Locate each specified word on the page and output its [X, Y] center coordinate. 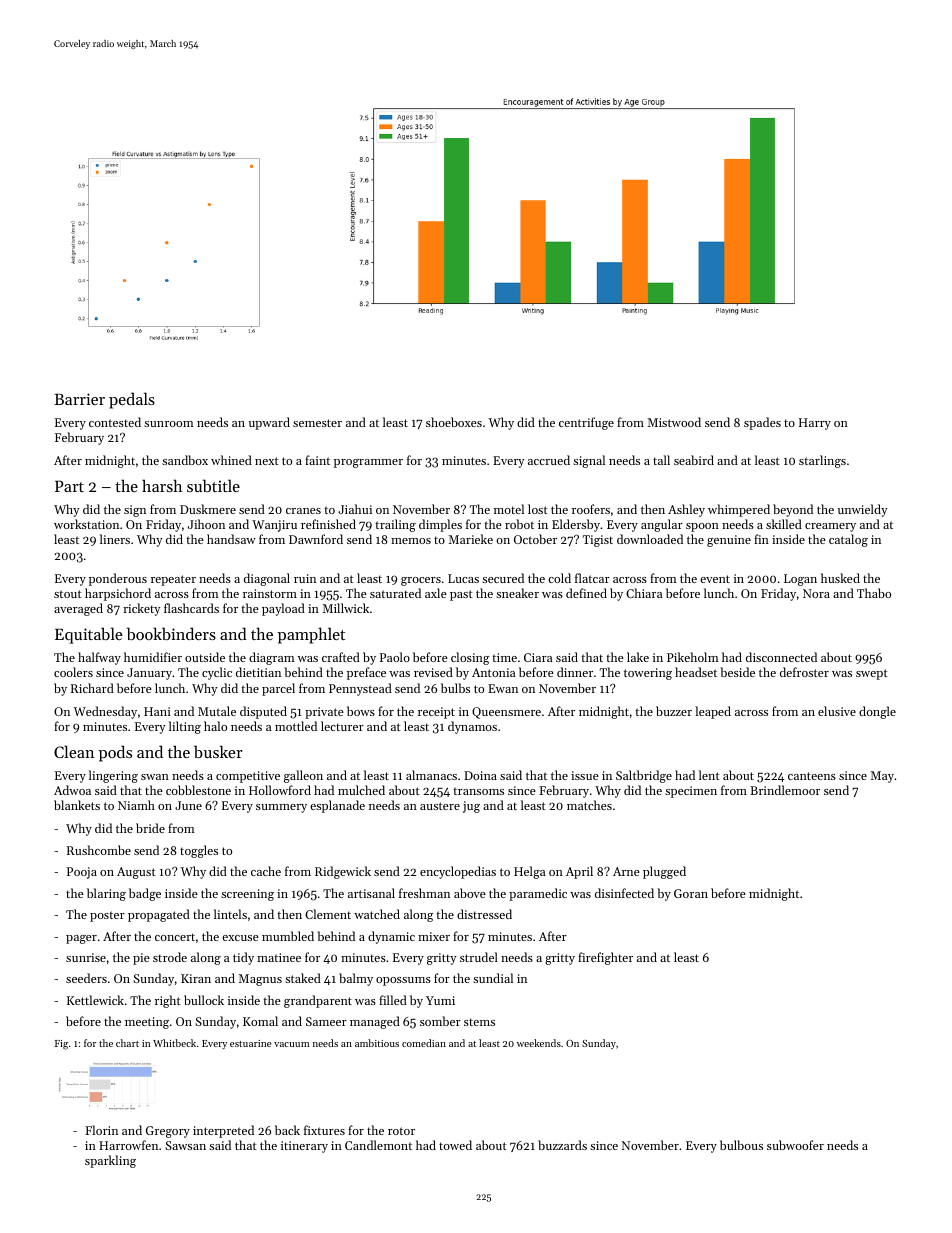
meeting [147, 1023]
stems [479, 1022]
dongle [877, 712]
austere [440, 806]
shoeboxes [454, 422]
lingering [113, 776]
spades [762, 423]
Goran [691, 893]
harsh [162, 485]
